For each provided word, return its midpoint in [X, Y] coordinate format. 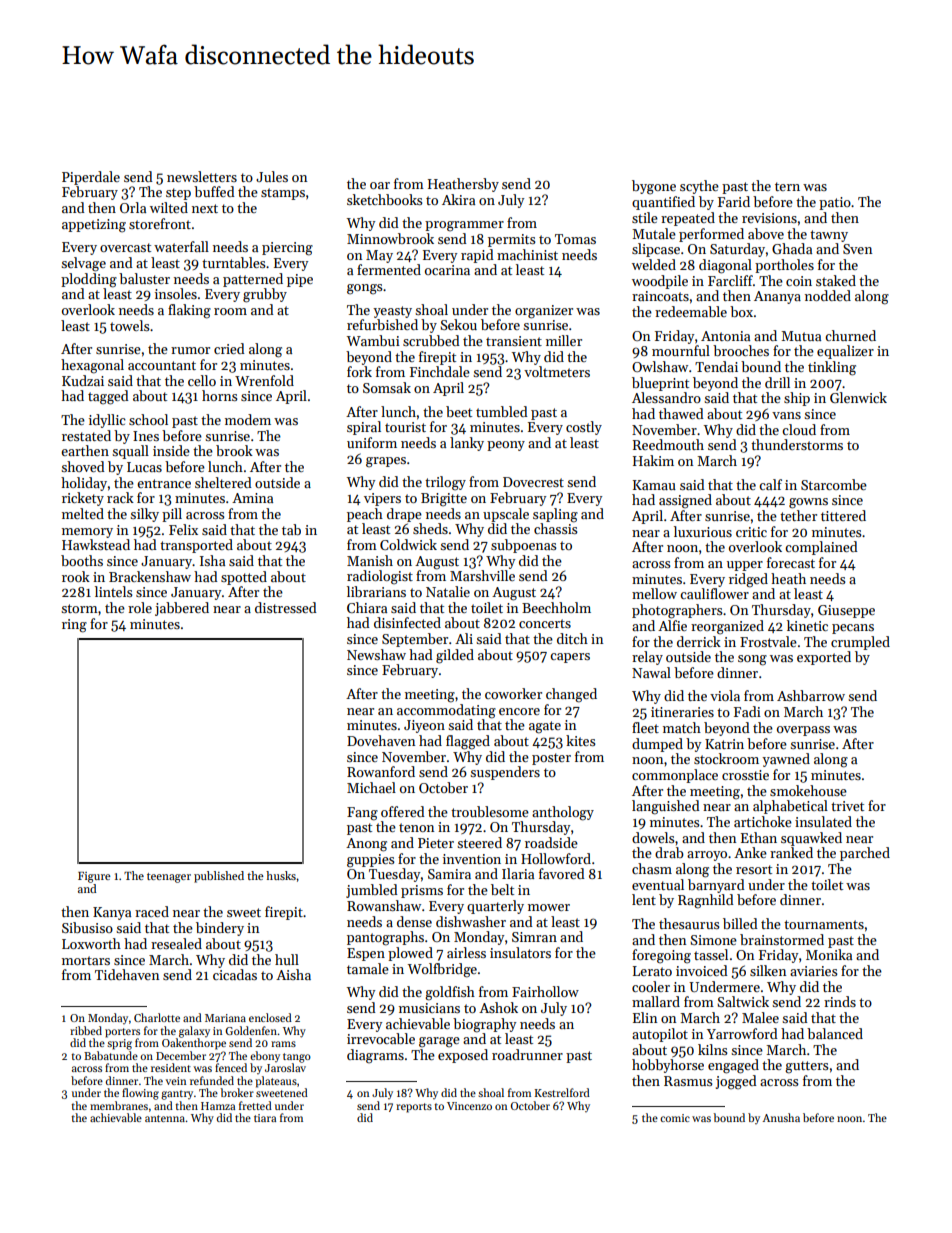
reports [414, 1108]
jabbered [182, 609]
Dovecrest [533, 482]
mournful [681, 350]
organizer [544, 312]
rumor [190, 350]
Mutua [801, 336]
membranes [119, 1105]
